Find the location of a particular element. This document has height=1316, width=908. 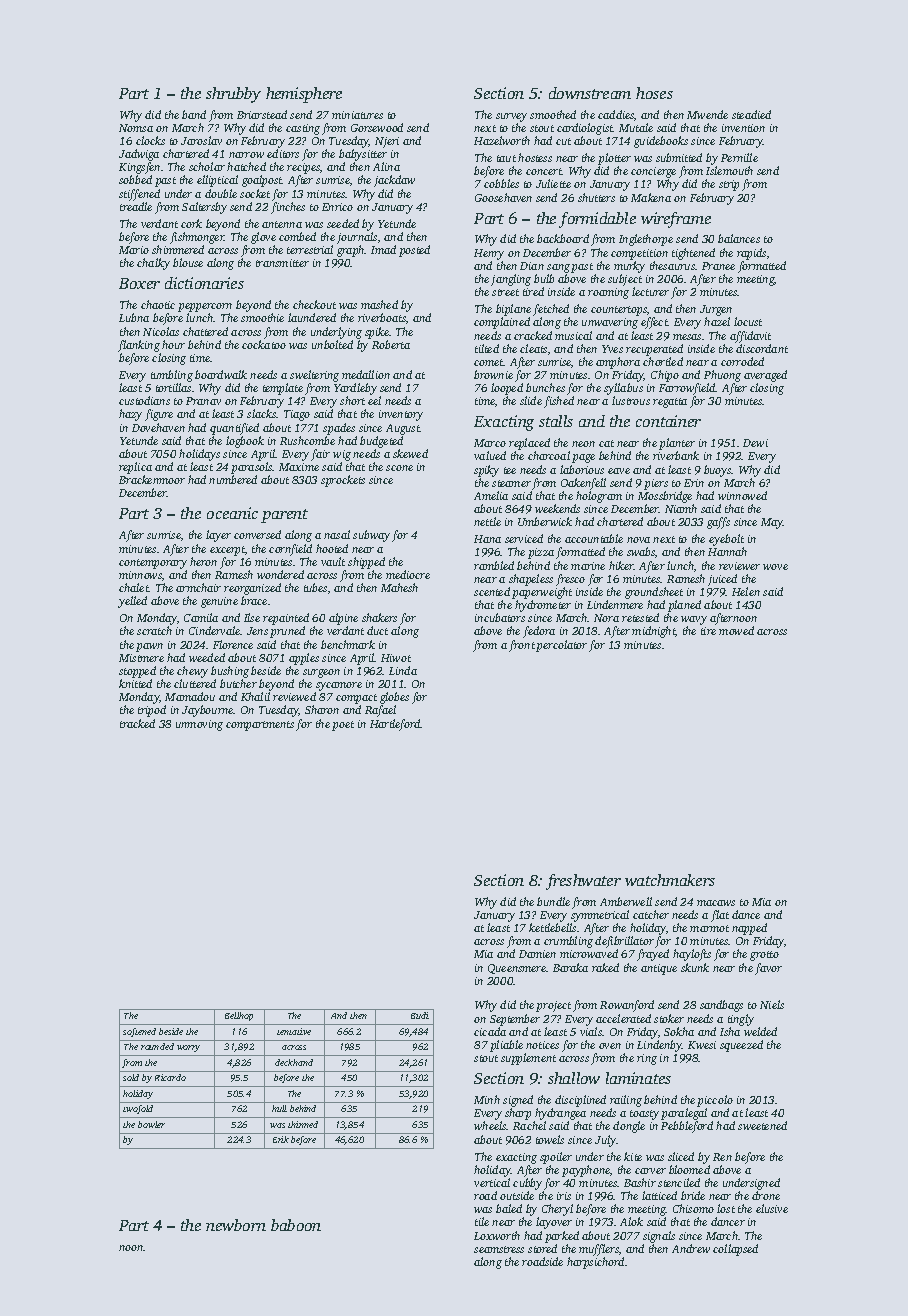

watchmakers is located at coordinates (670, 880).
